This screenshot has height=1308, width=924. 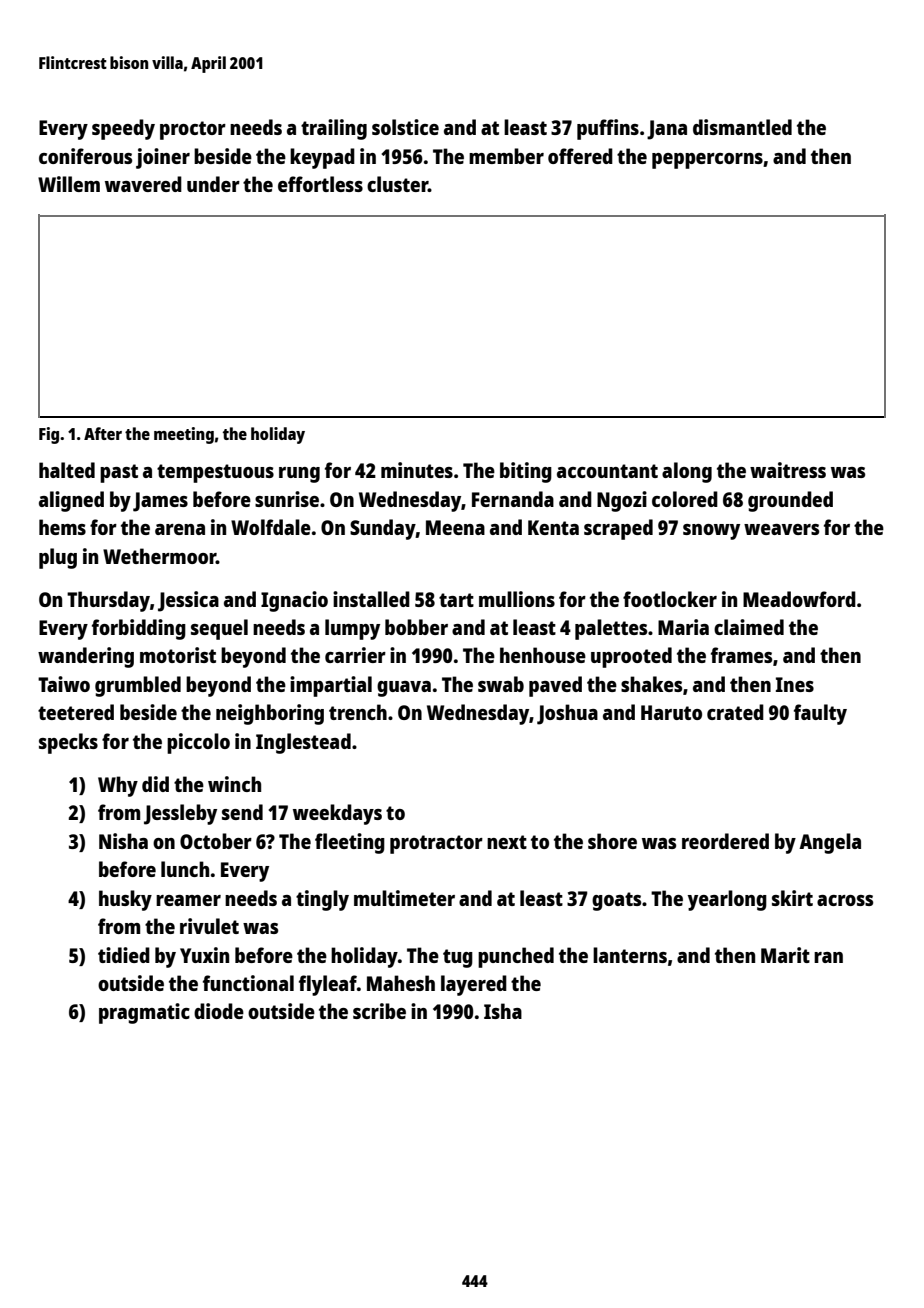 I want to click on solstice, so click(x=405, y=127).
